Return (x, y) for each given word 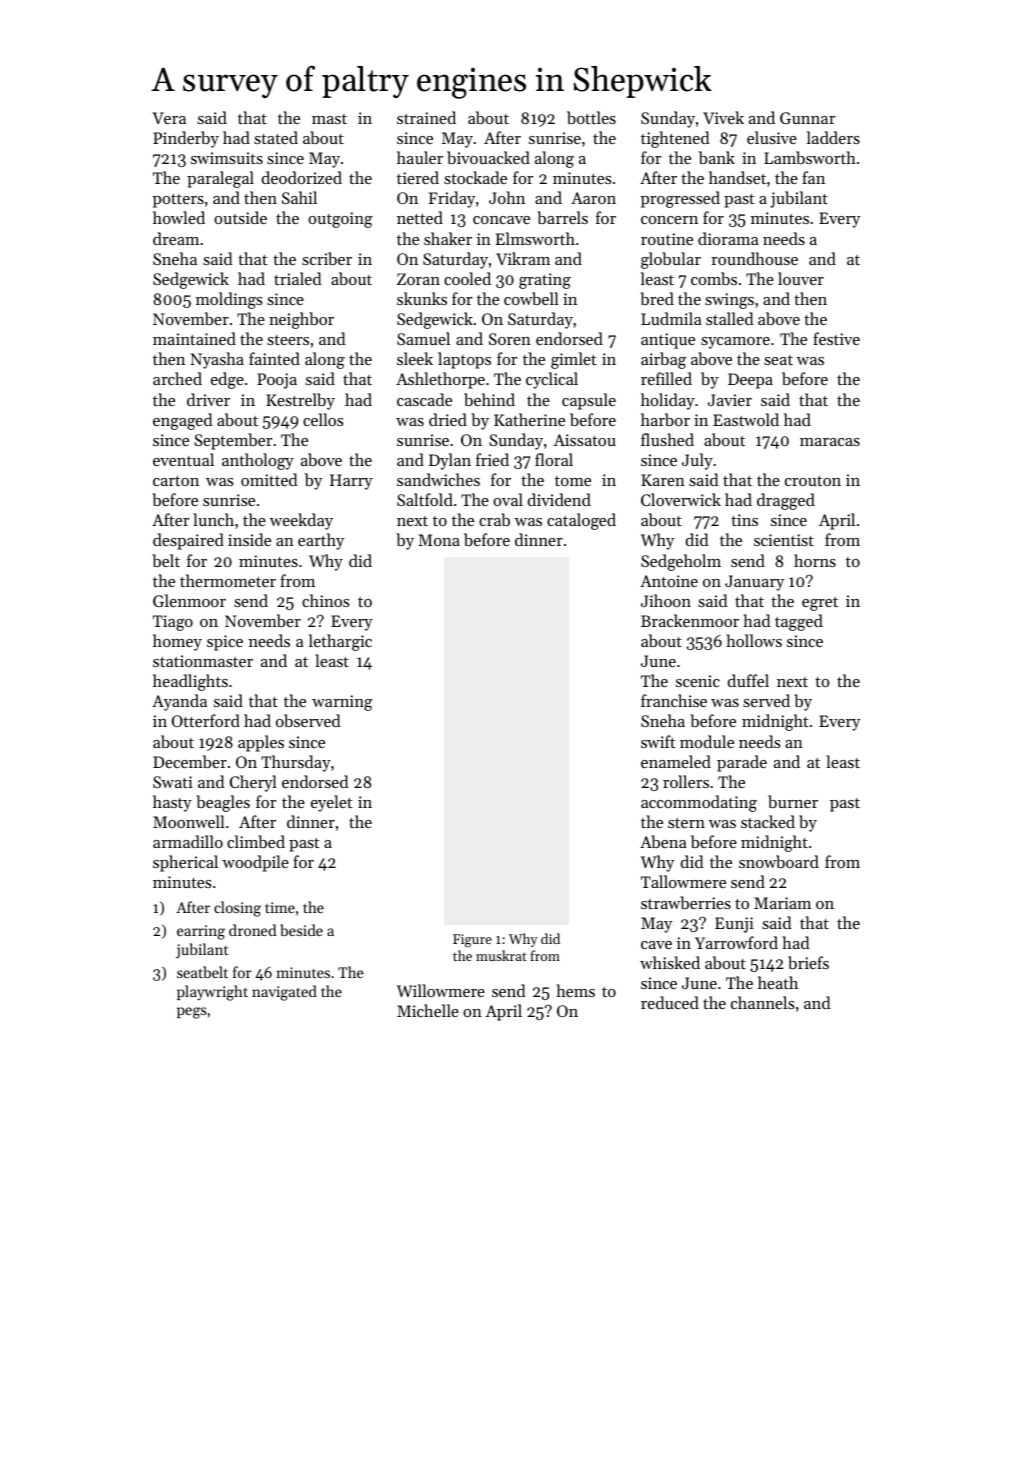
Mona (439, 540)
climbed (256, 841)
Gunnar (807, 118)
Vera (169, 118)
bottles (591, 117)
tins (744, 520)
